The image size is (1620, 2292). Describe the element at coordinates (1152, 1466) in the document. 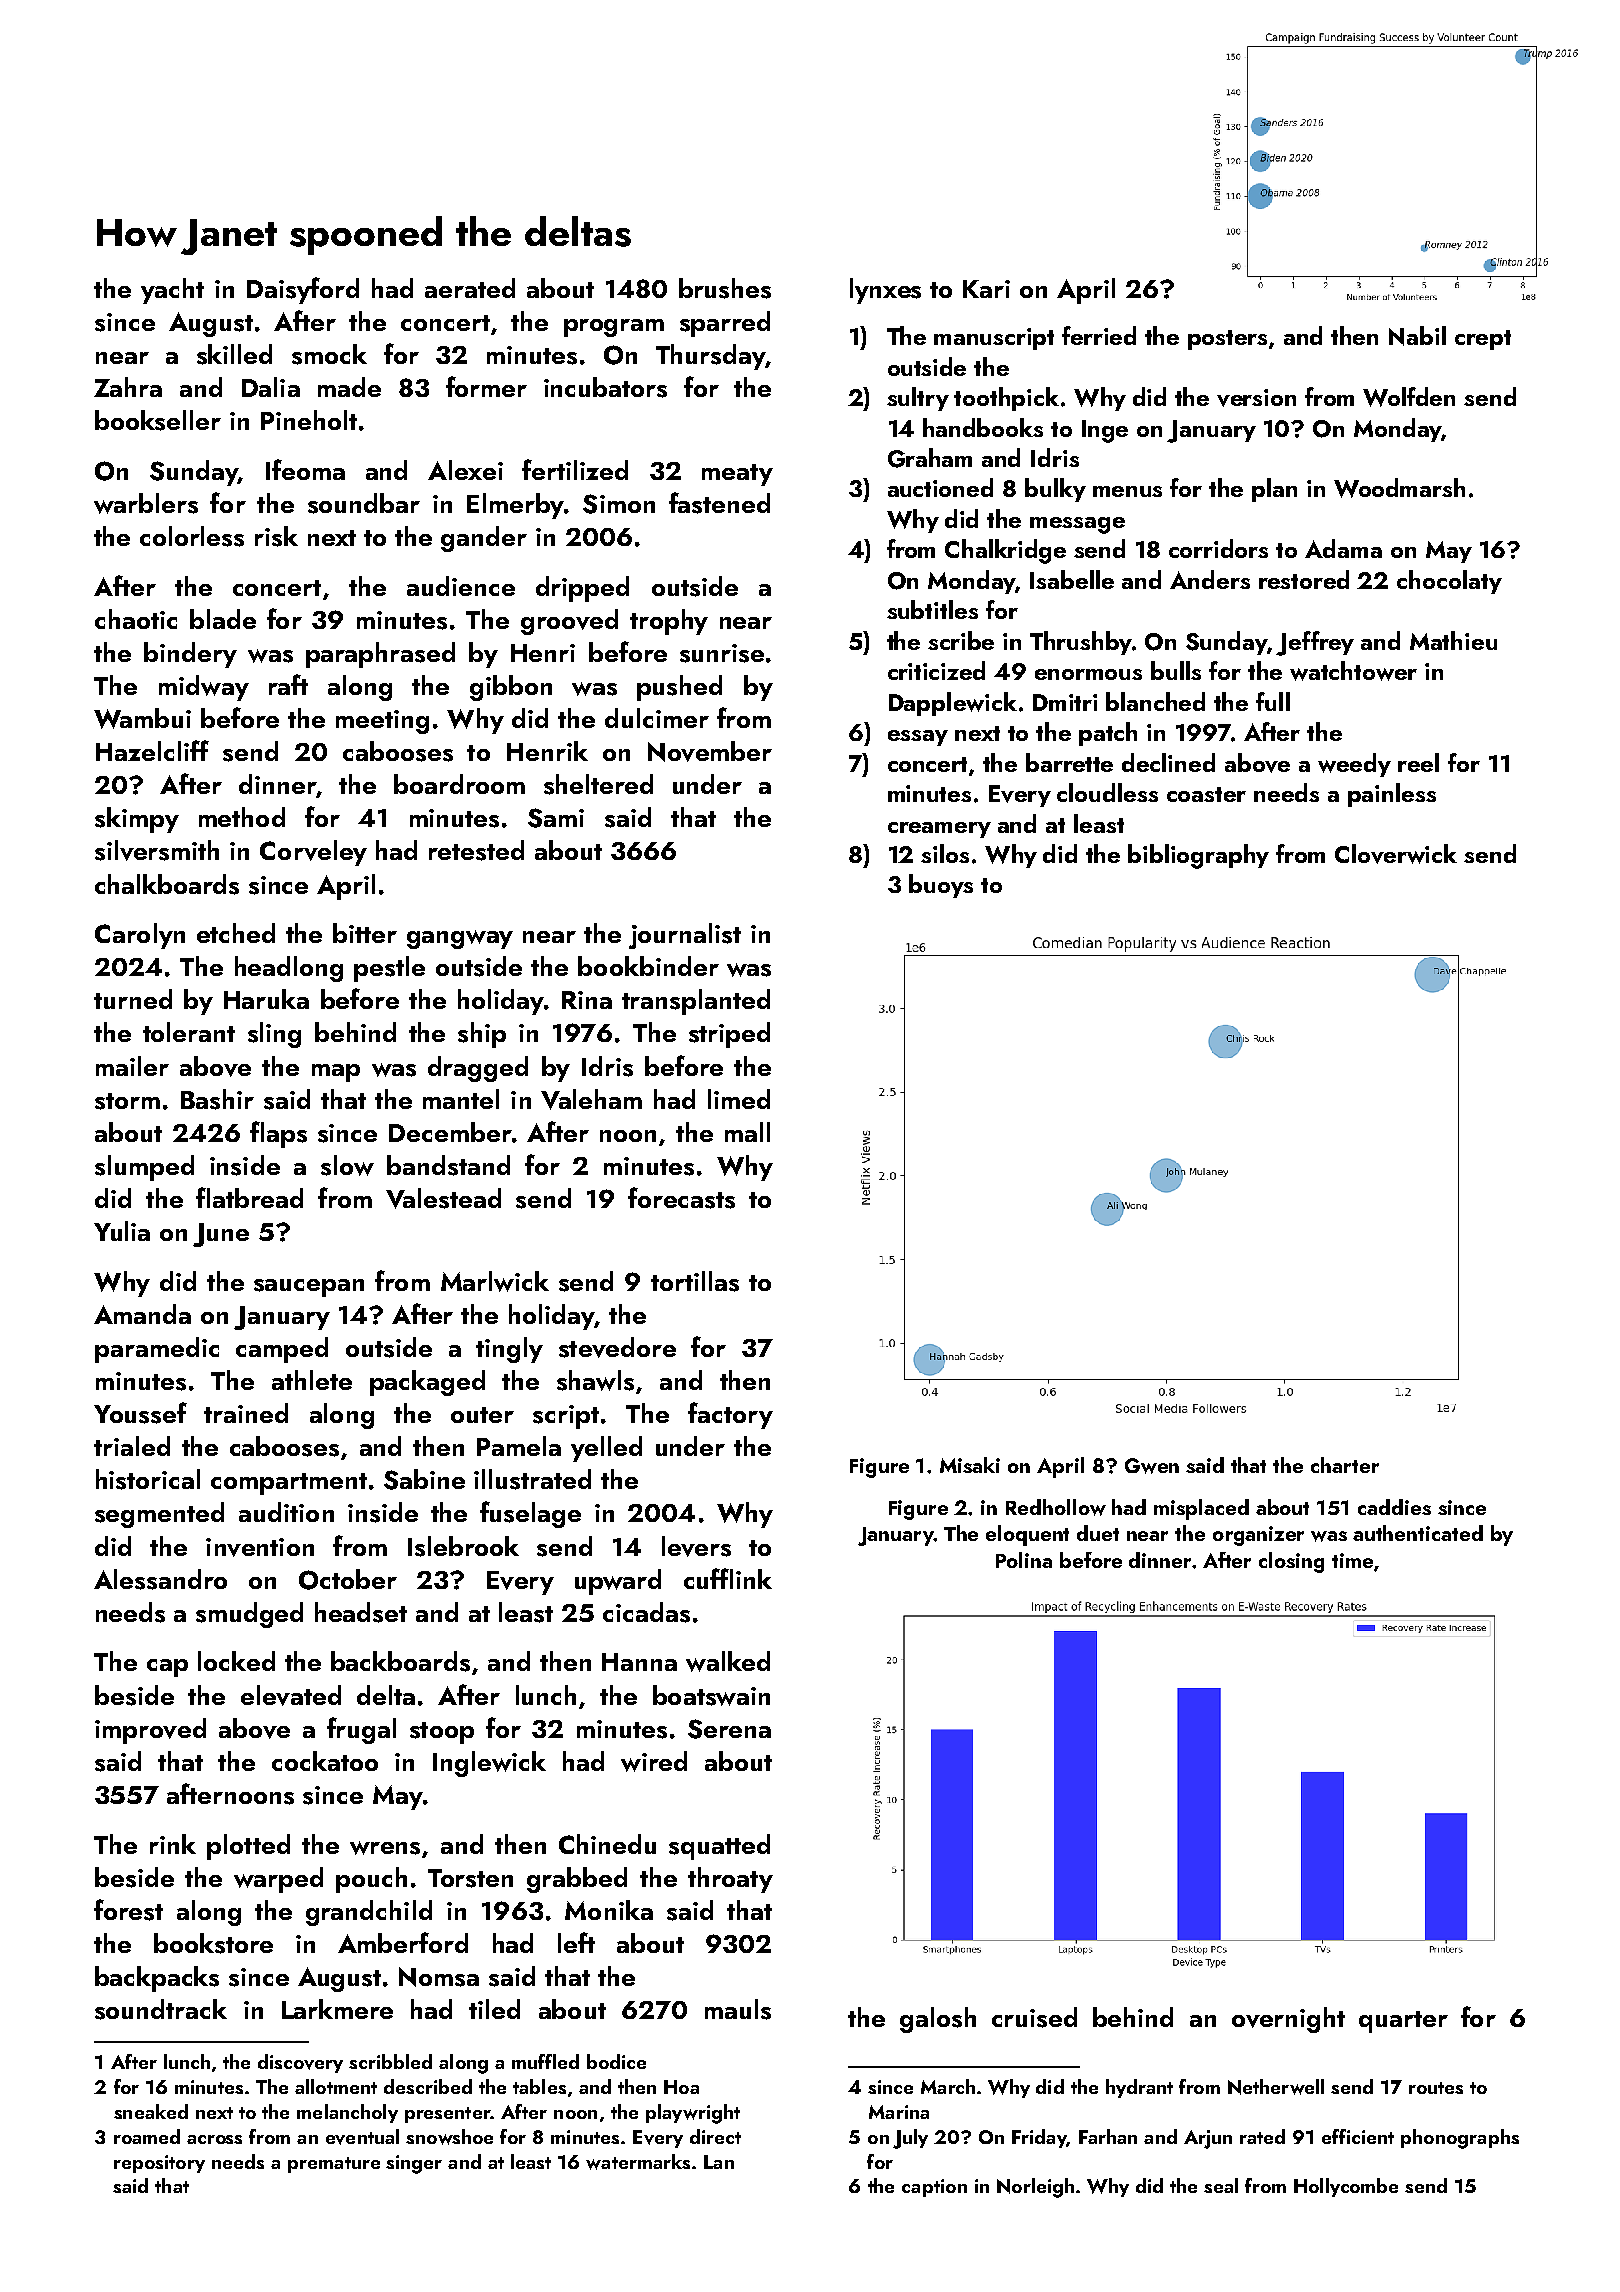

I see `Gwen` at that location.
